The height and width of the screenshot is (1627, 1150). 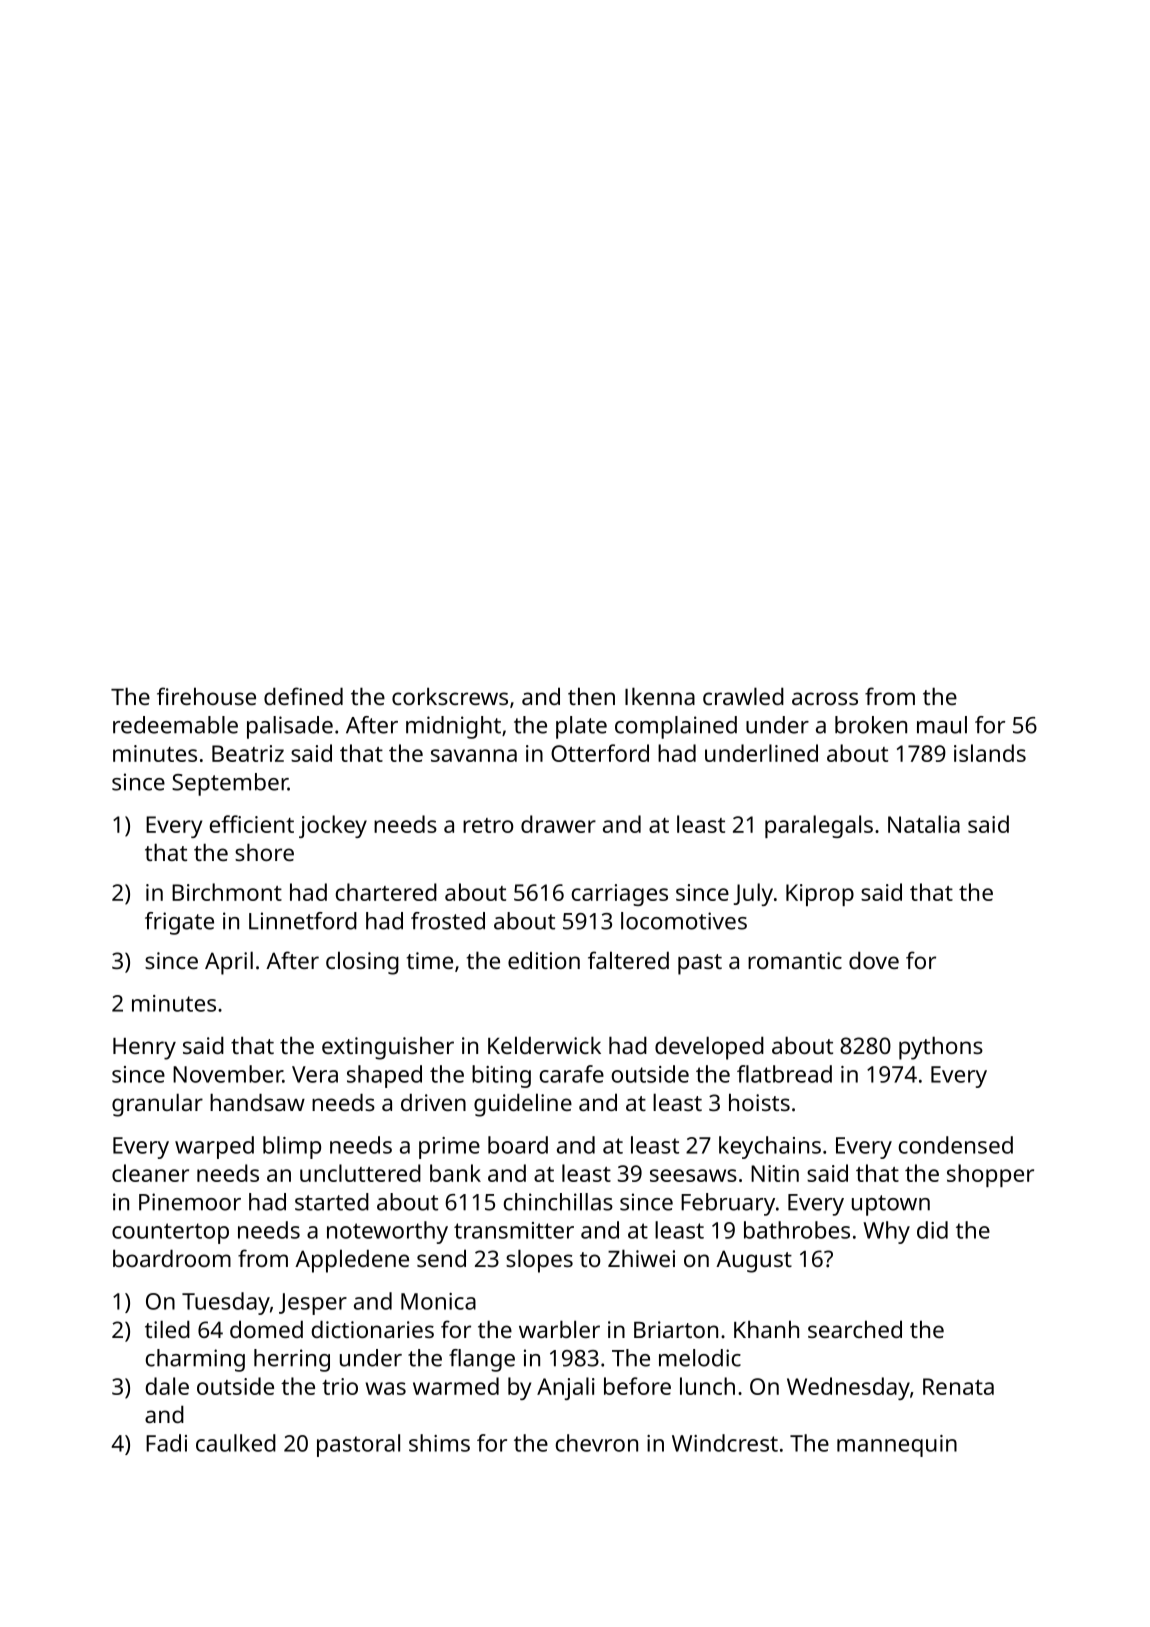 I want to click on mannequin, so click(x=897, y=1446).
